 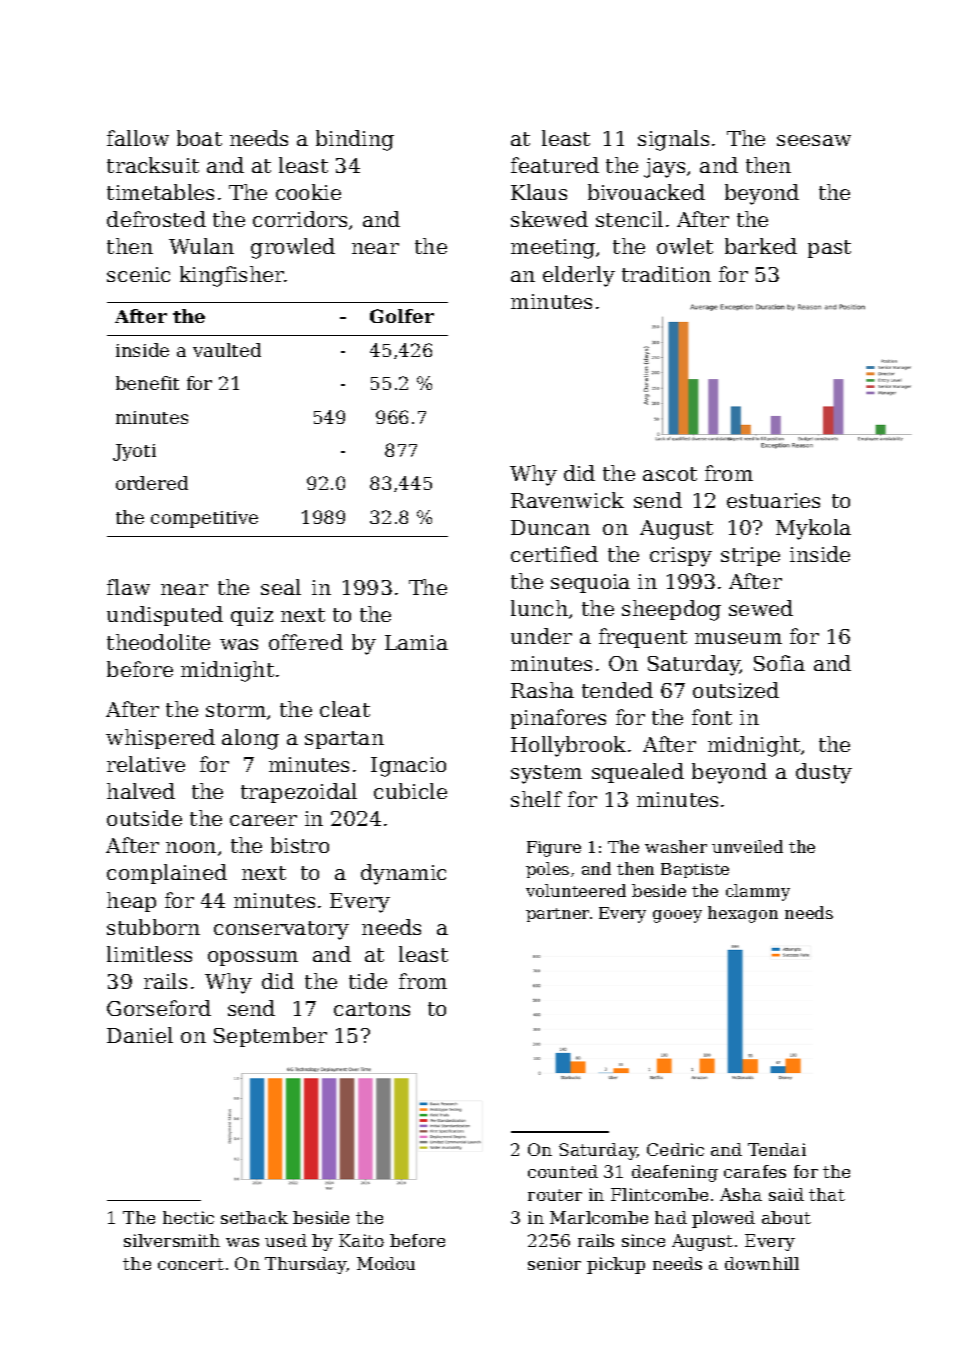 I want to click on seesaw, so click(x=814, y=140).
